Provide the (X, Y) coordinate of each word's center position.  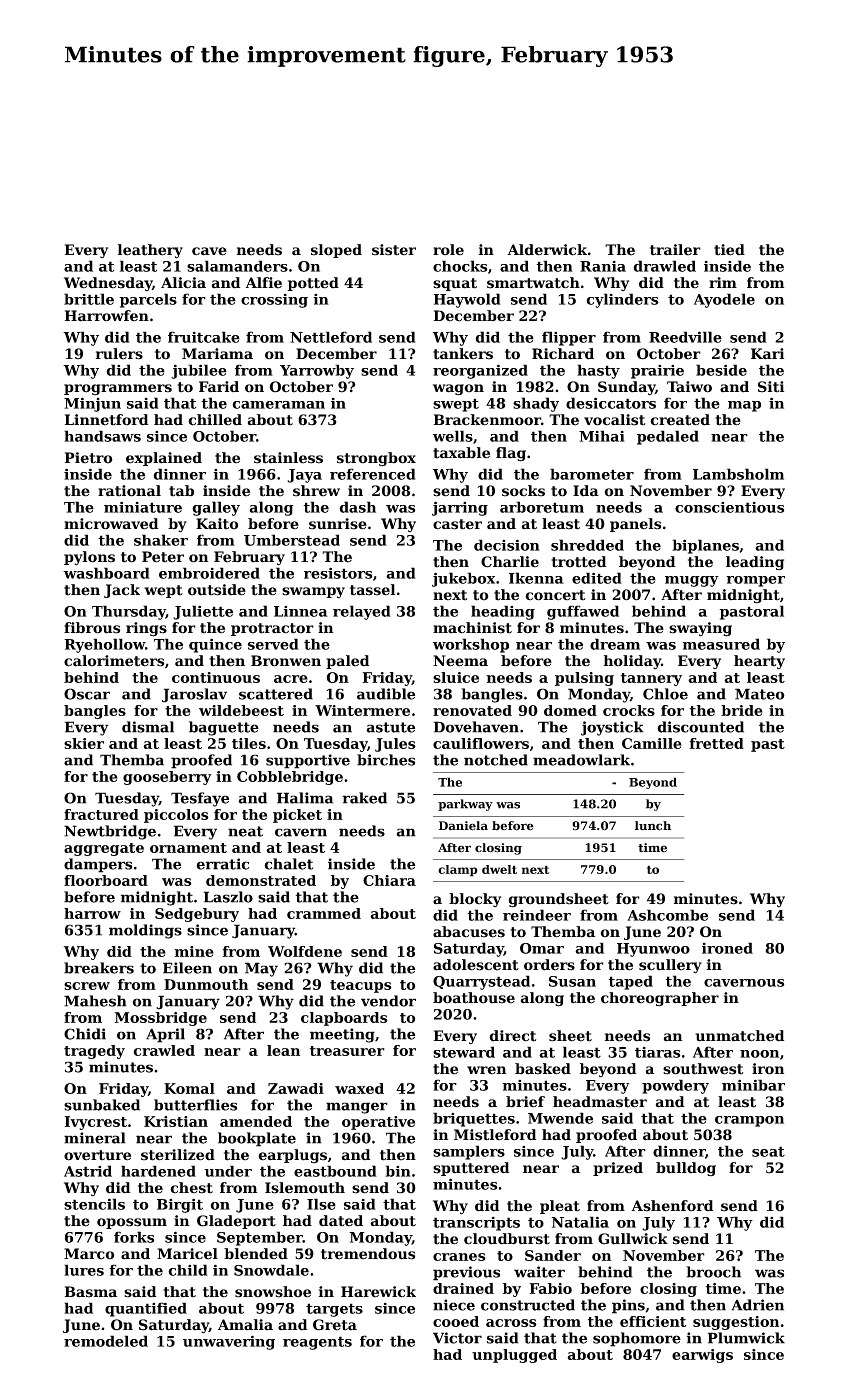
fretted (717, 743)
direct (512, 1036)
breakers (99, 968)
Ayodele (724, 300)
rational (129, 491)
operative (378, 1123)
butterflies (195, 1105)
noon (759, 1054)
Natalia (580, 1222)
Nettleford (331, 337)
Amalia (245, 1324)
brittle (89, 299)
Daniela (463, 826)
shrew (316, 491)
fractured (101, 814)
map (744, 406)
